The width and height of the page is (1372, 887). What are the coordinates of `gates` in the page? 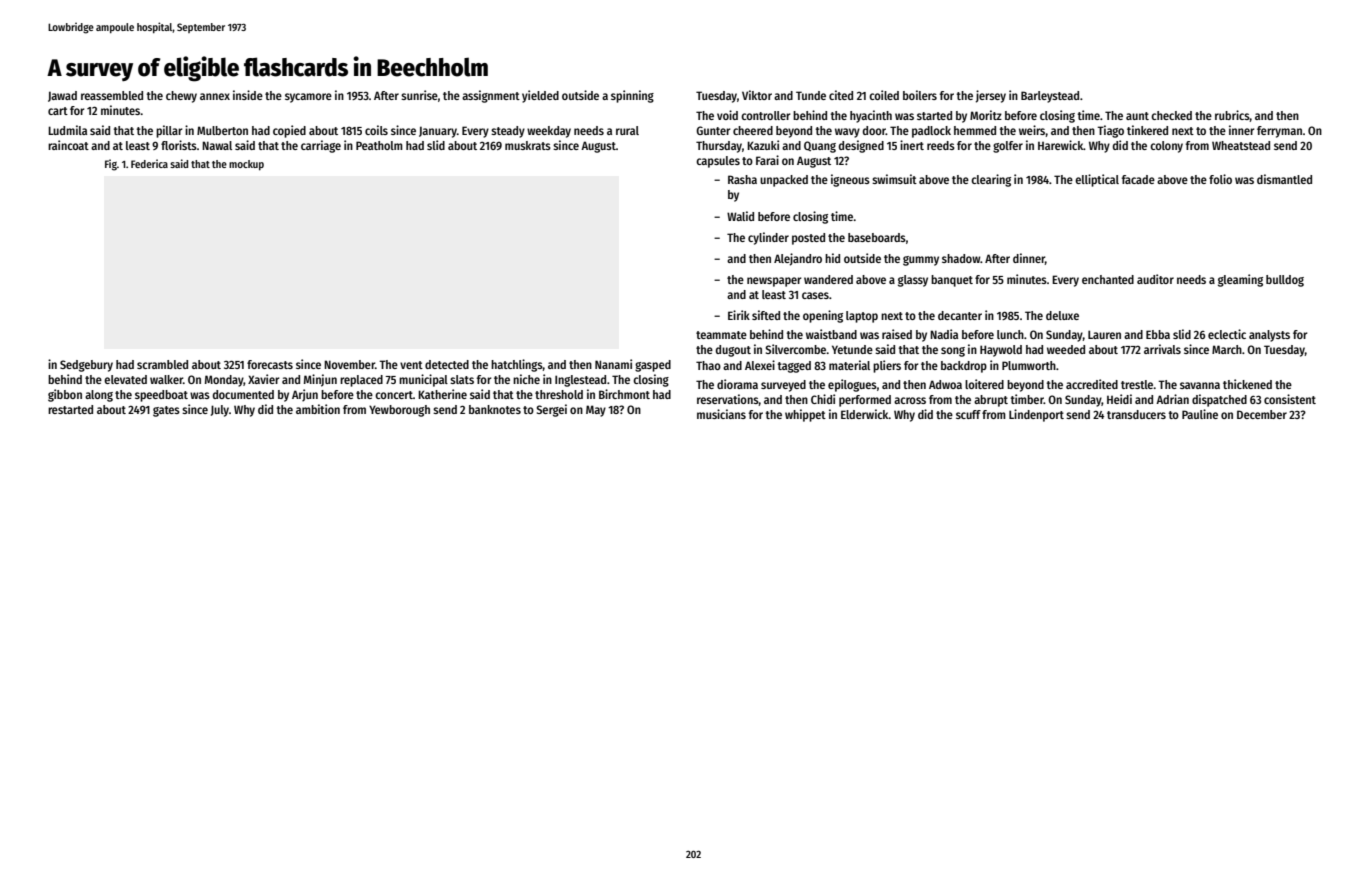 It's located at (166, 411).
